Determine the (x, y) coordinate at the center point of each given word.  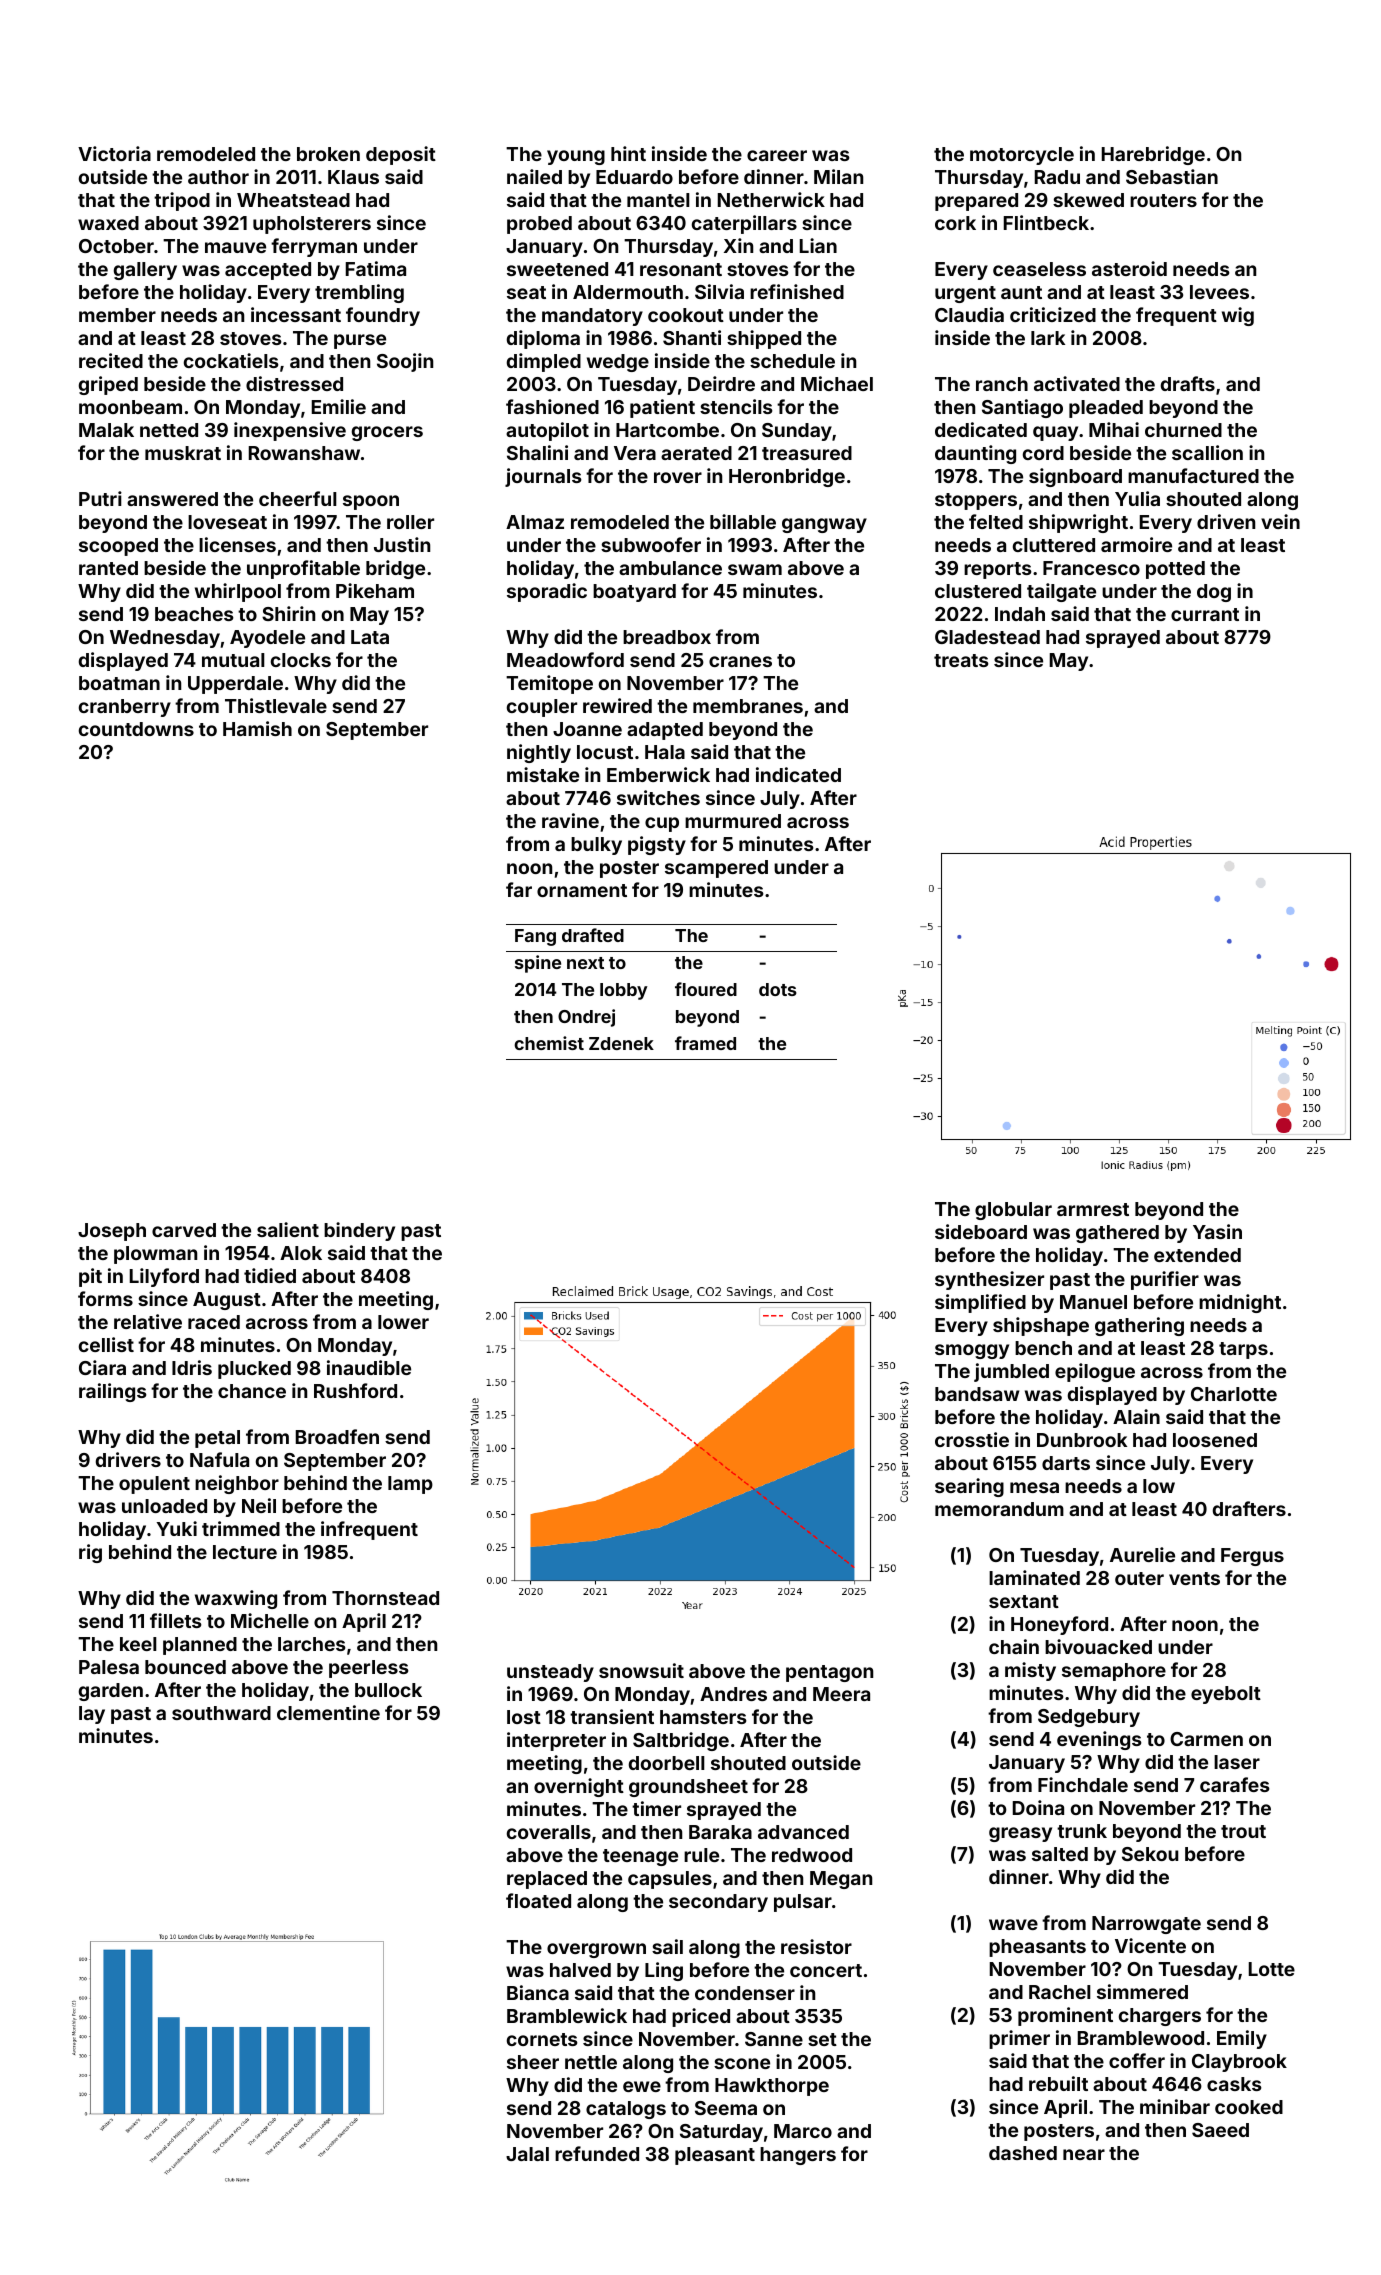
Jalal (527, 2154)
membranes (748, 706)
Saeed (1220, 2130)
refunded (597, 2153)
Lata (370, 637)
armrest (1093, 1209)
